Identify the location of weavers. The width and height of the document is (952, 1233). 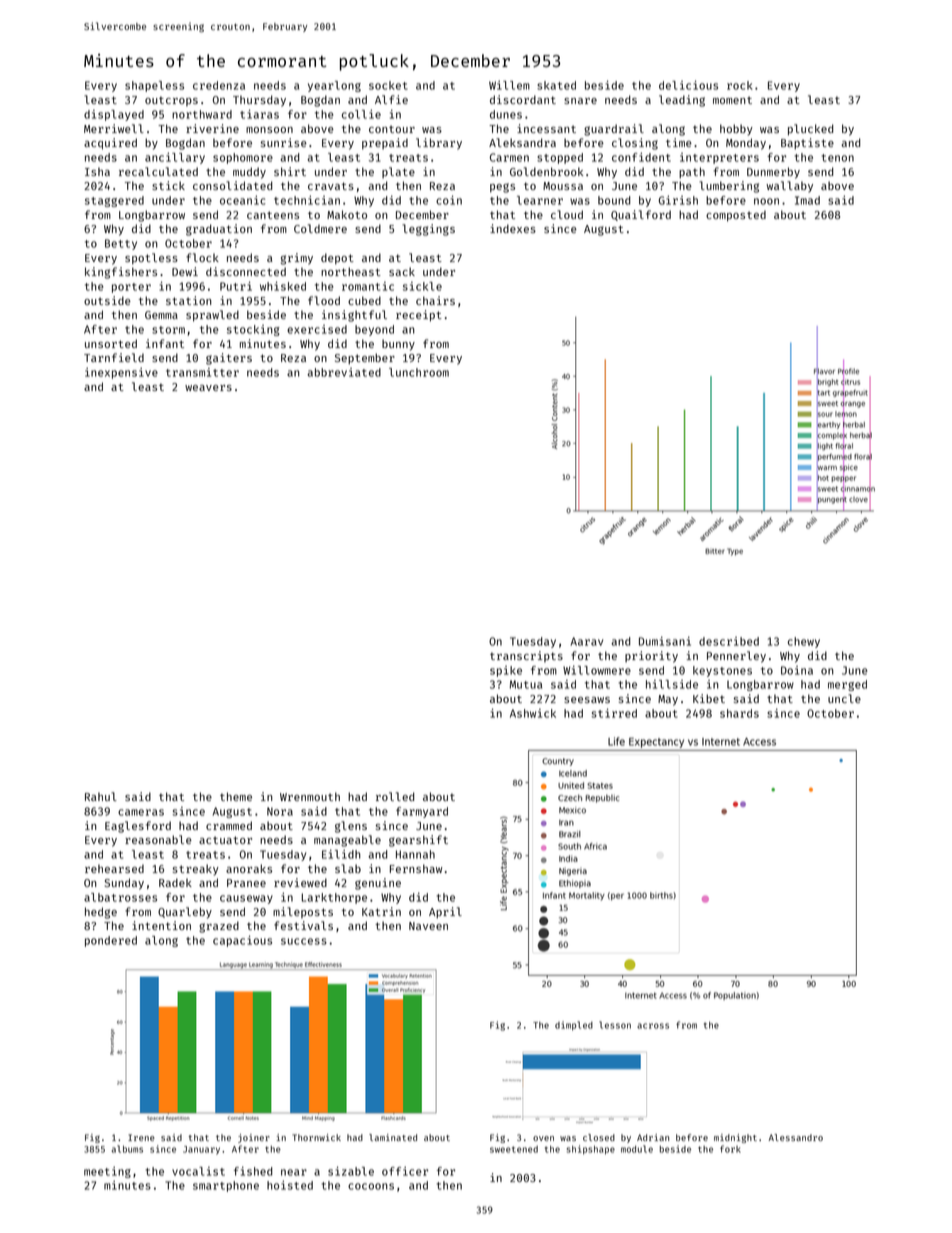
(208, 388).
